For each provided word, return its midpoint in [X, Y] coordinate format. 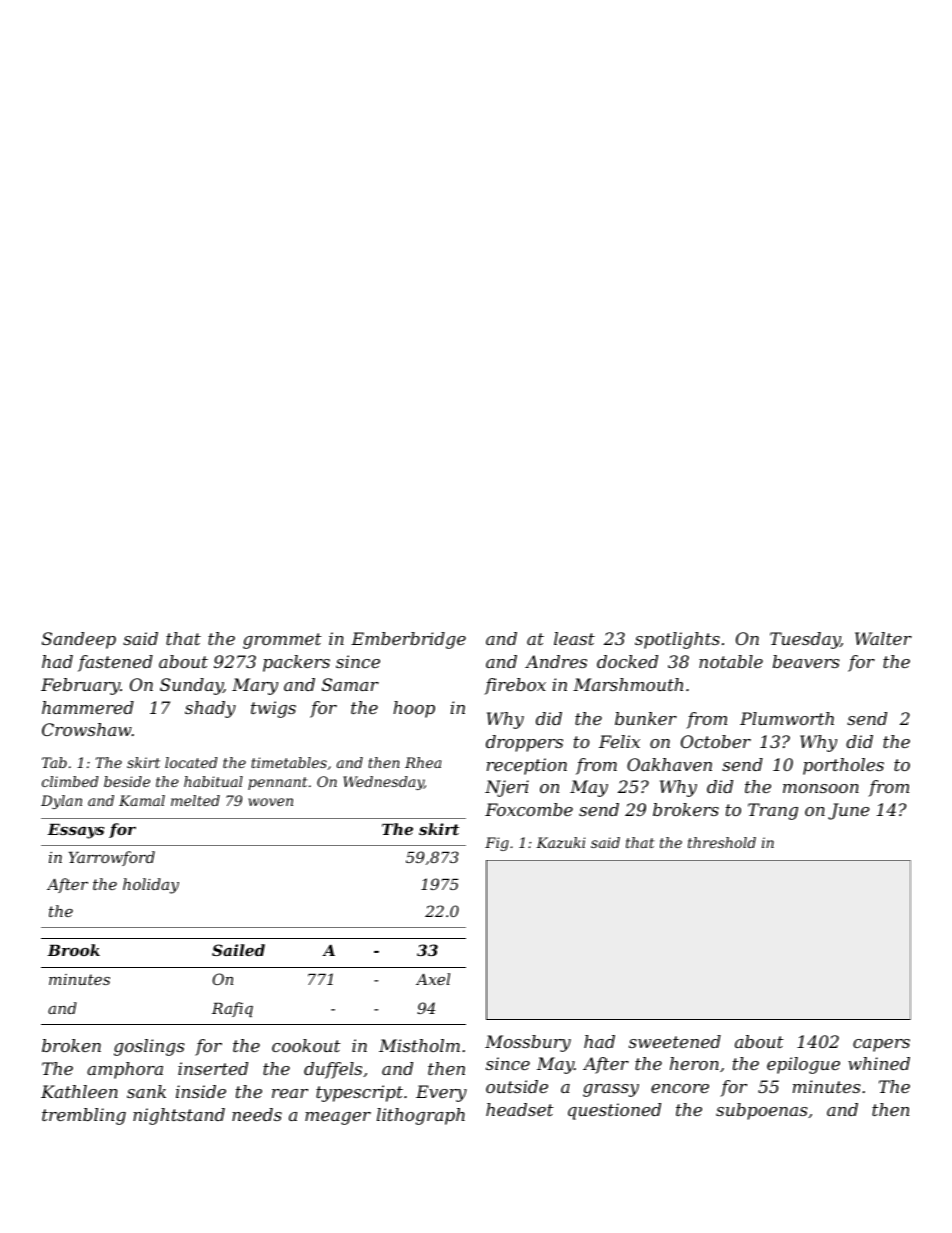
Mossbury [528, 1043]
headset [520, 1109]
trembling [84, 1116]
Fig [497, 844]
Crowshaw [87, 729]
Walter [883, 638]
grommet [282, 641]
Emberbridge [408, 640]
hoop [414, 709]
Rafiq [232, 1009]
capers [881, 1045]
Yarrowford [112, 858]
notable [731, 661]
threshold [722, 842]
